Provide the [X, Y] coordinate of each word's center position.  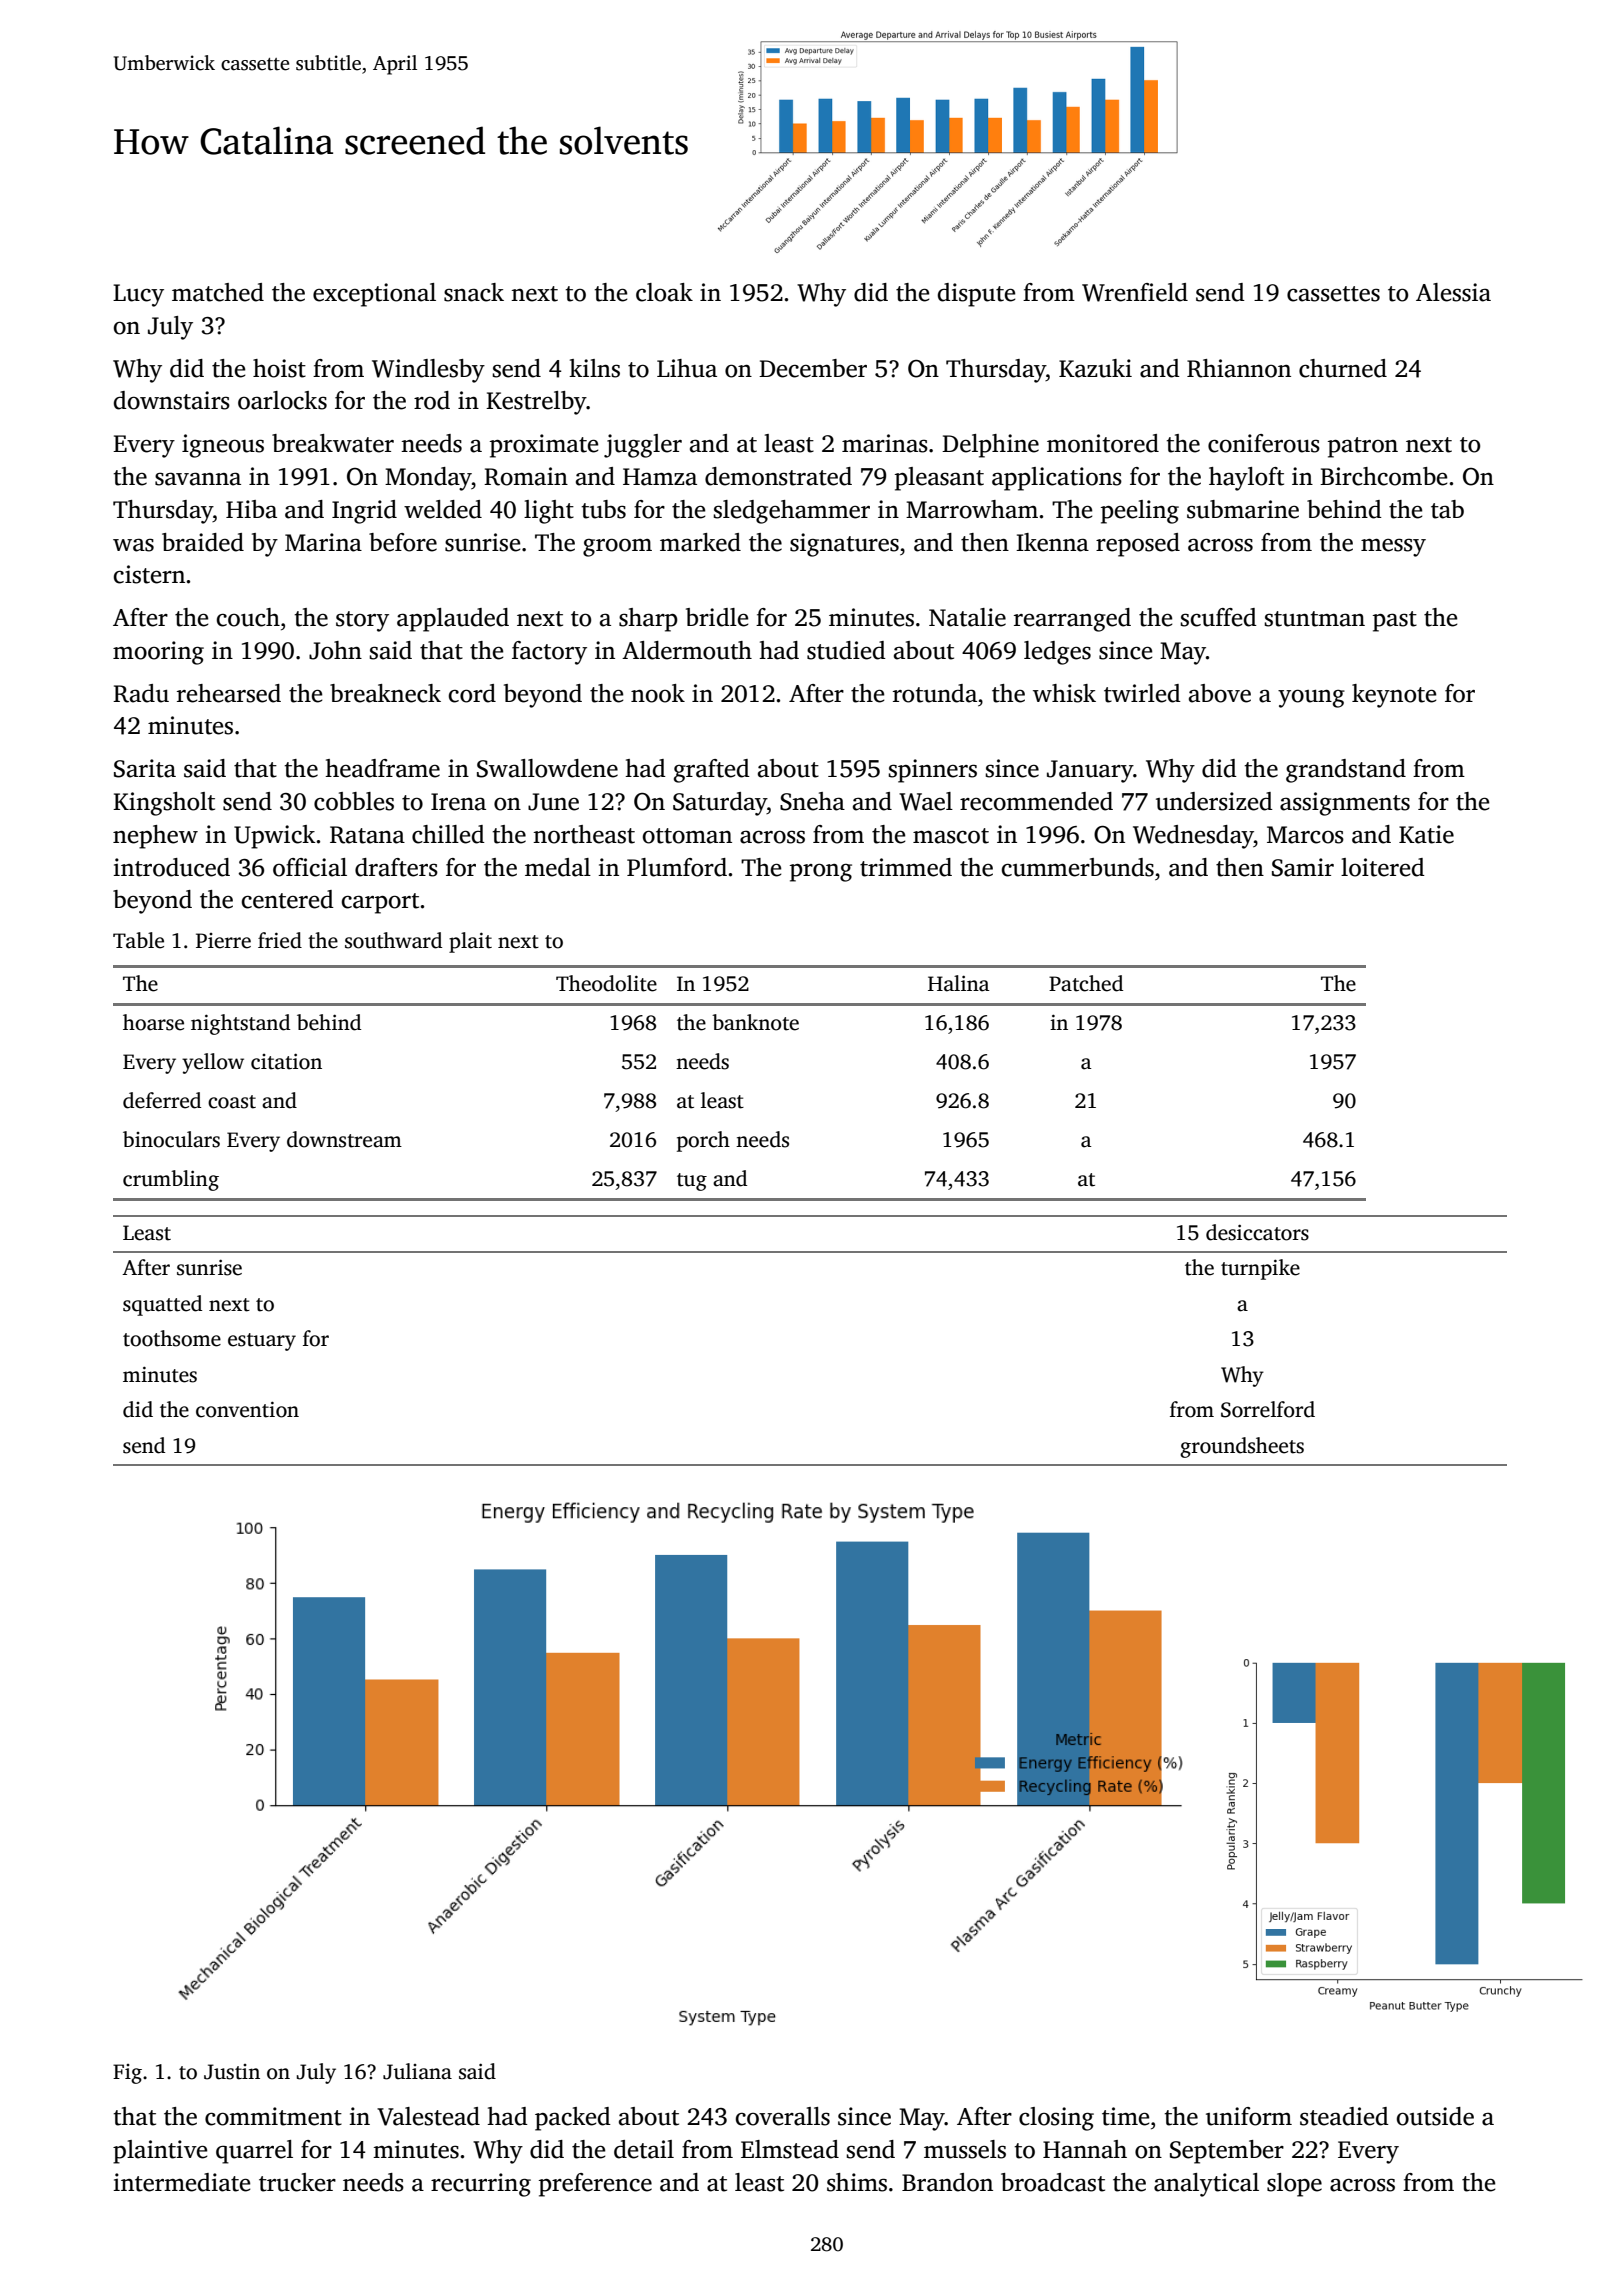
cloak [664, 292]
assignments [1345, 804]
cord [472, 693]
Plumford [677, 867]
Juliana [417, 2071]
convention [247, 1409]
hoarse [153, 1022]
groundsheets [1242, 1447]
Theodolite [606, 983]
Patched [1086, 983]
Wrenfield [1135, 292]
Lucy [138, 295]
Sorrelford [1268, 1409]
